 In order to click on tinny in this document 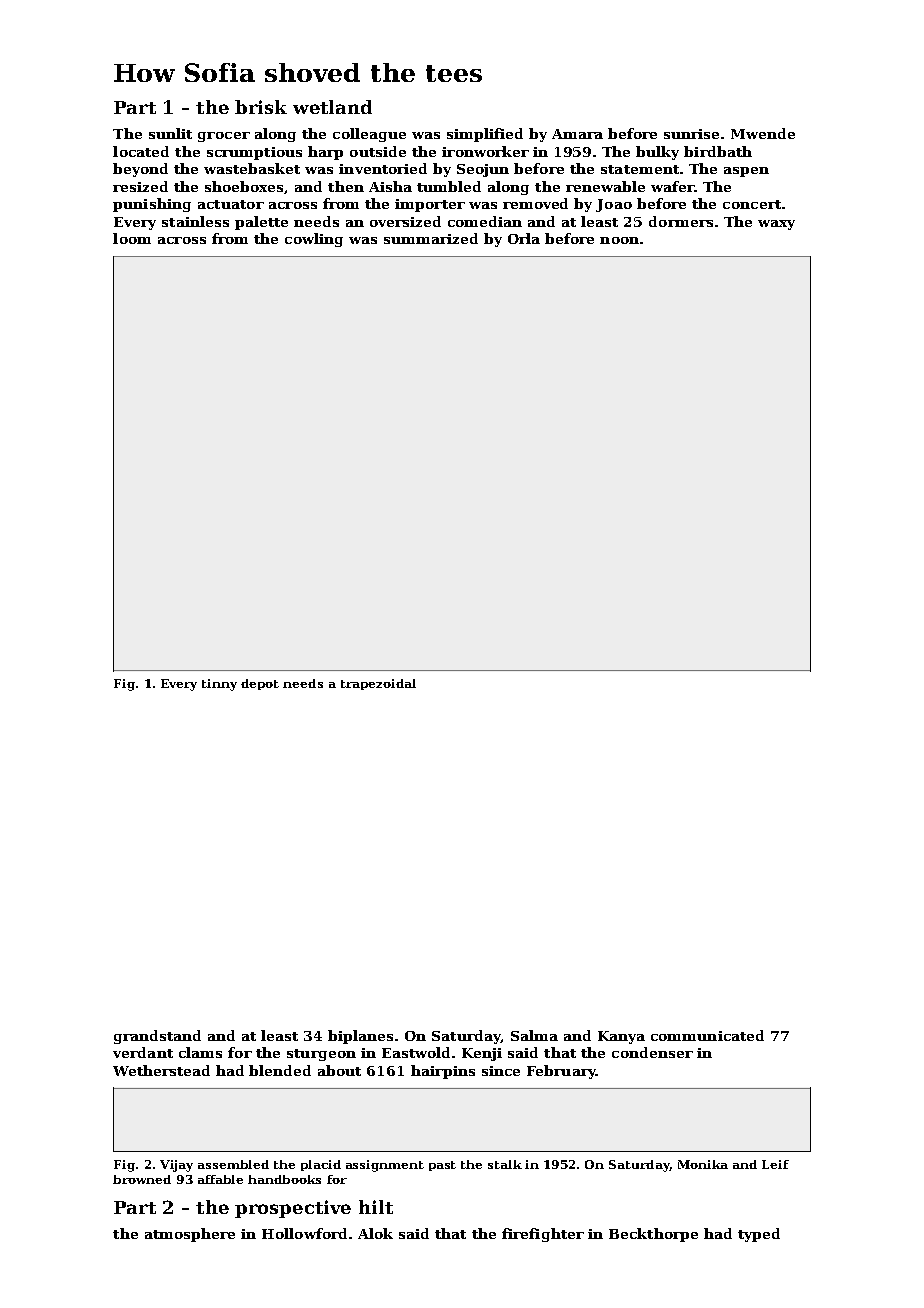, I will do `click(219, 685)`.
